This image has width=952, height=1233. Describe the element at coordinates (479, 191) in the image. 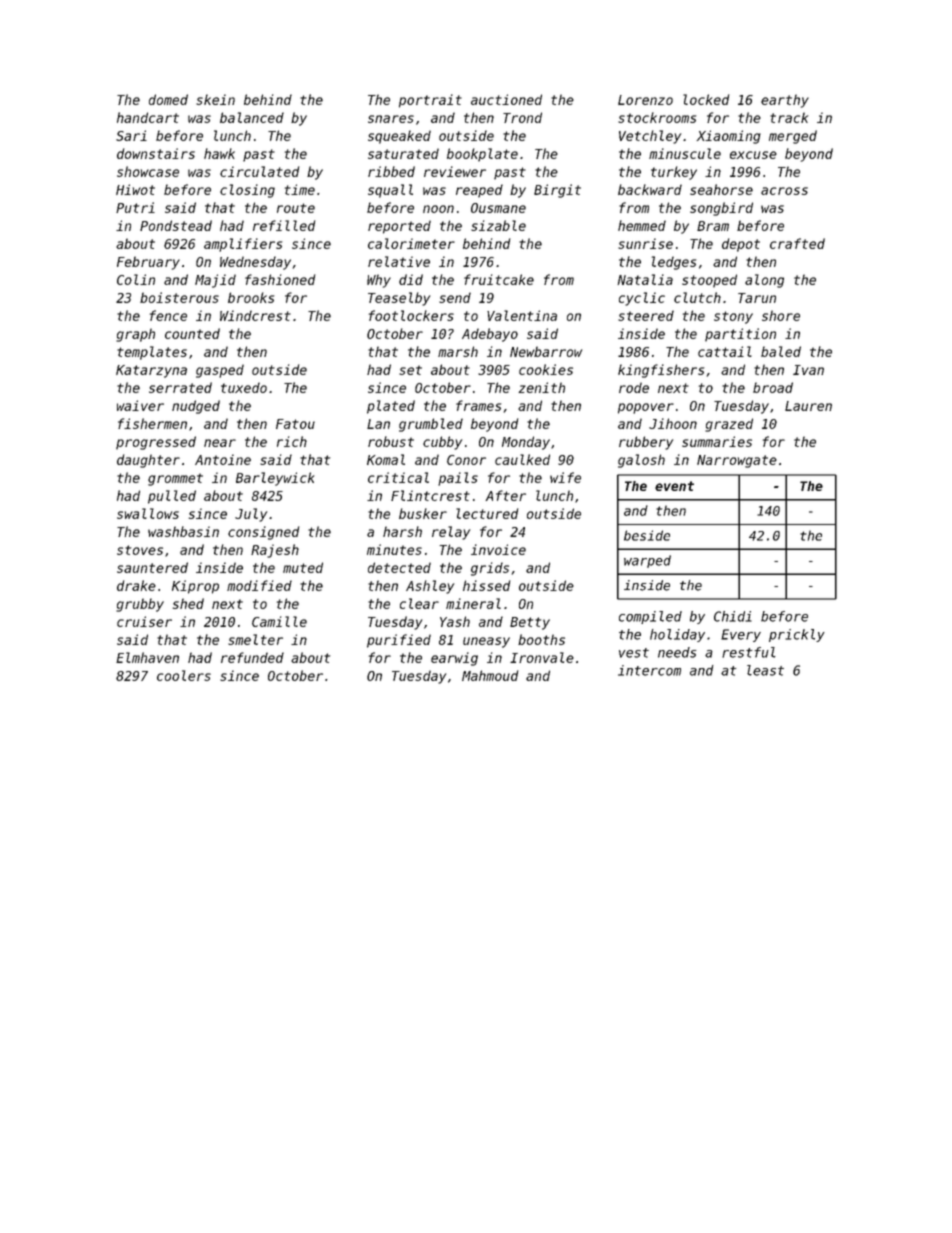

I see `reaped` at that location.
